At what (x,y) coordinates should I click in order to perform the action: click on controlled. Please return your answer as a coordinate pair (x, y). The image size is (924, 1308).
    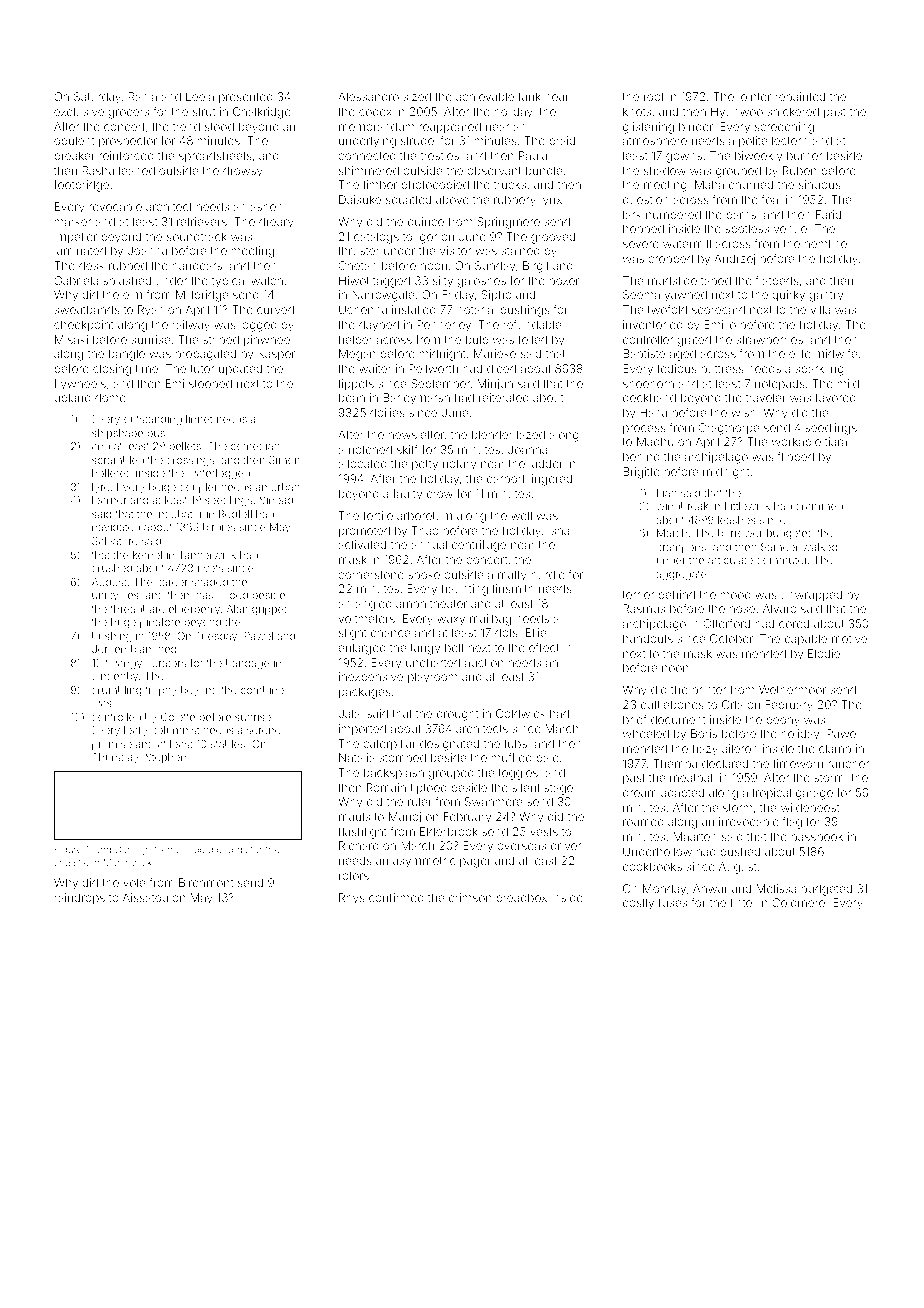
    Looking at the image, I should click on (116, 717).
